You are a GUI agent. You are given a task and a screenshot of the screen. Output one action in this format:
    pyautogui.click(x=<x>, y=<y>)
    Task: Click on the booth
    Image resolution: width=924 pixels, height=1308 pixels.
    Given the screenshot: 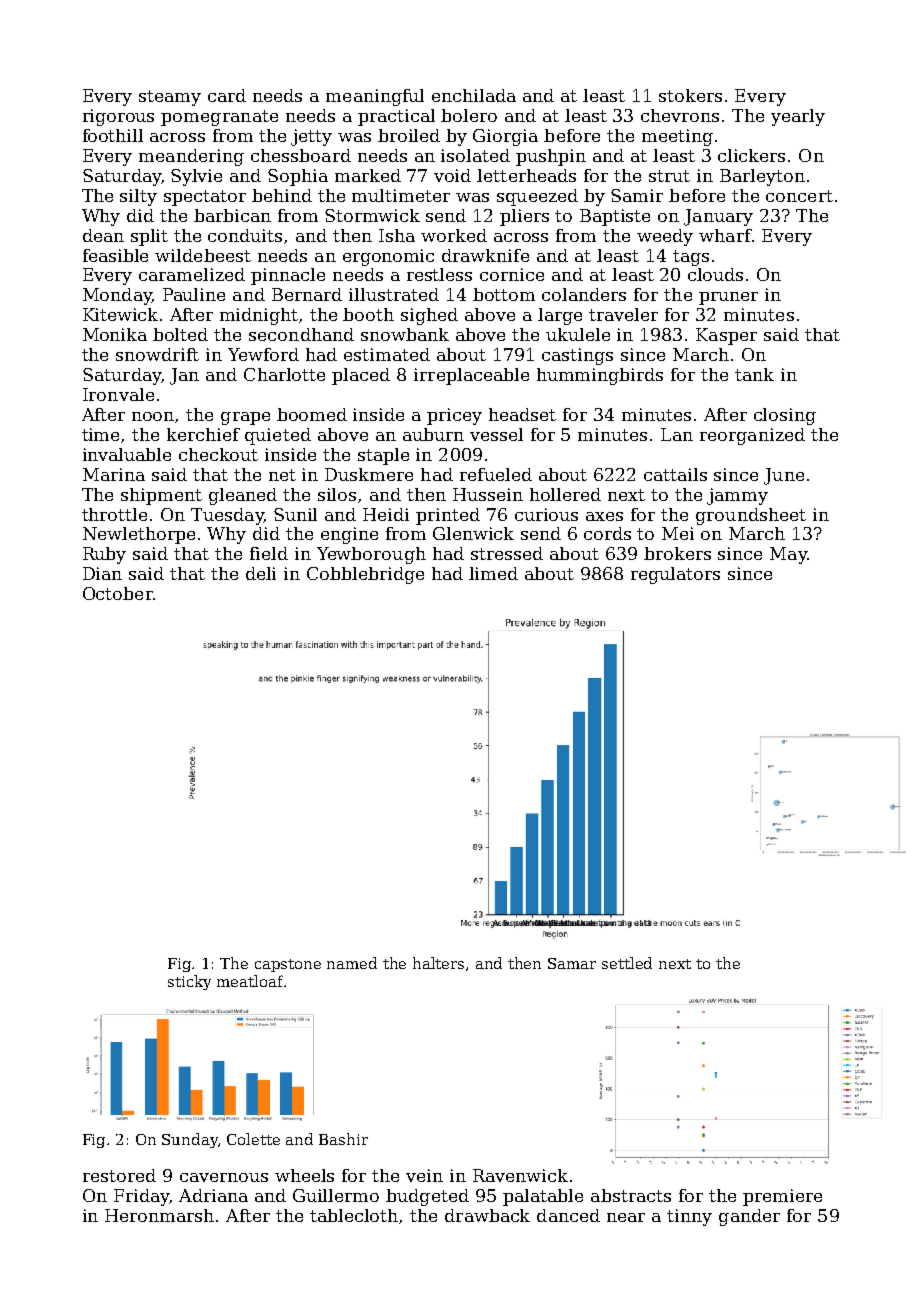 What is the action you would take?
    pyautogui.click(x=368, y=314)
